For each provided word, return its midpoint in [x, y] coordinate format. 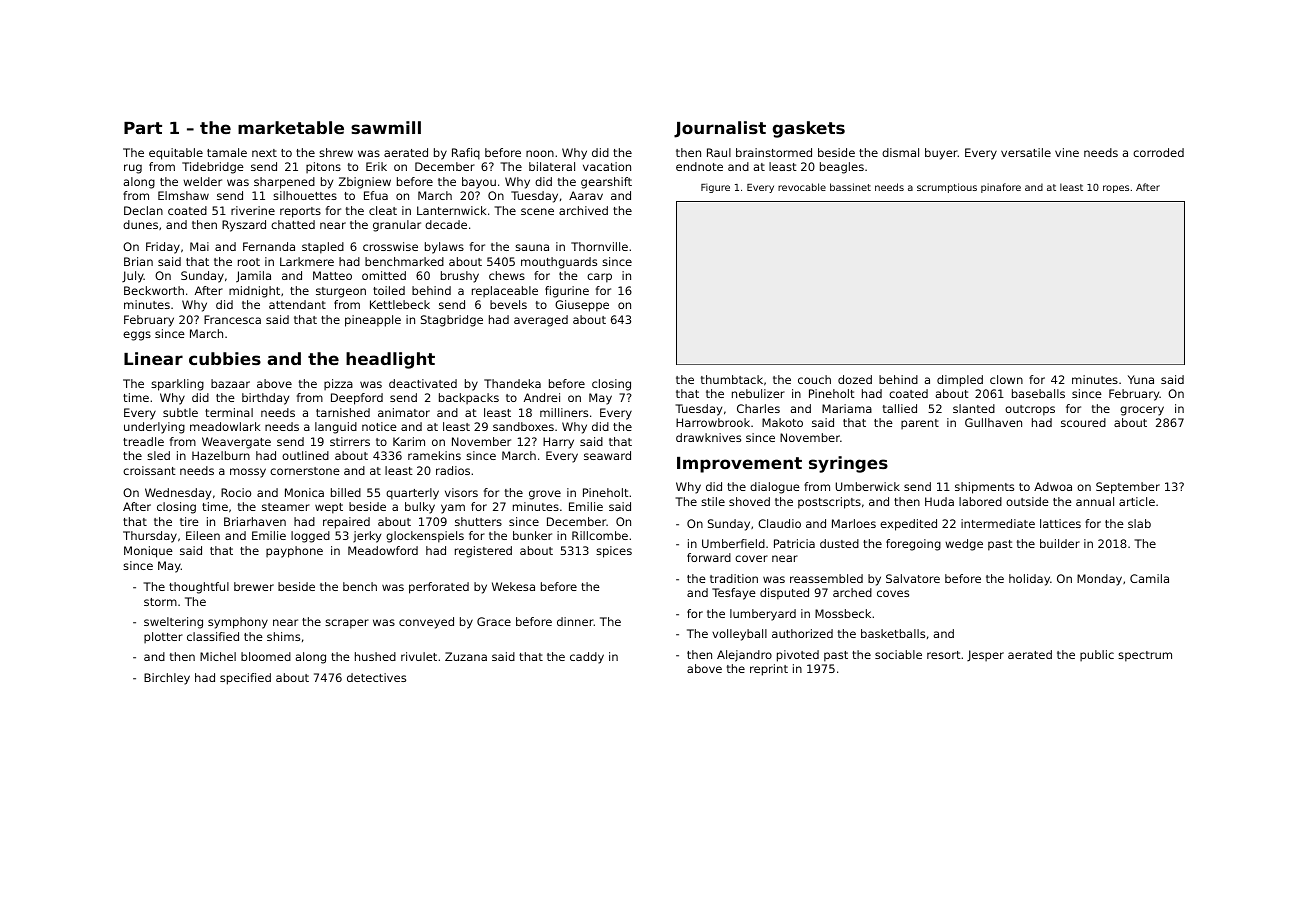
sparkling [177, 385]
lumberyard [763, 615]
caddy [587, 658]
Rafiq [466, 154]
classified [213, 636]
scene [537, 211]
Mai [199, 246]
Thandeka [512, 383]
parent [920, 424]
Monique [148, 552]
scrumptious [947, 188]
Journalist [720, 129]
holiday [1029, 580]
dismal [900, 152]
